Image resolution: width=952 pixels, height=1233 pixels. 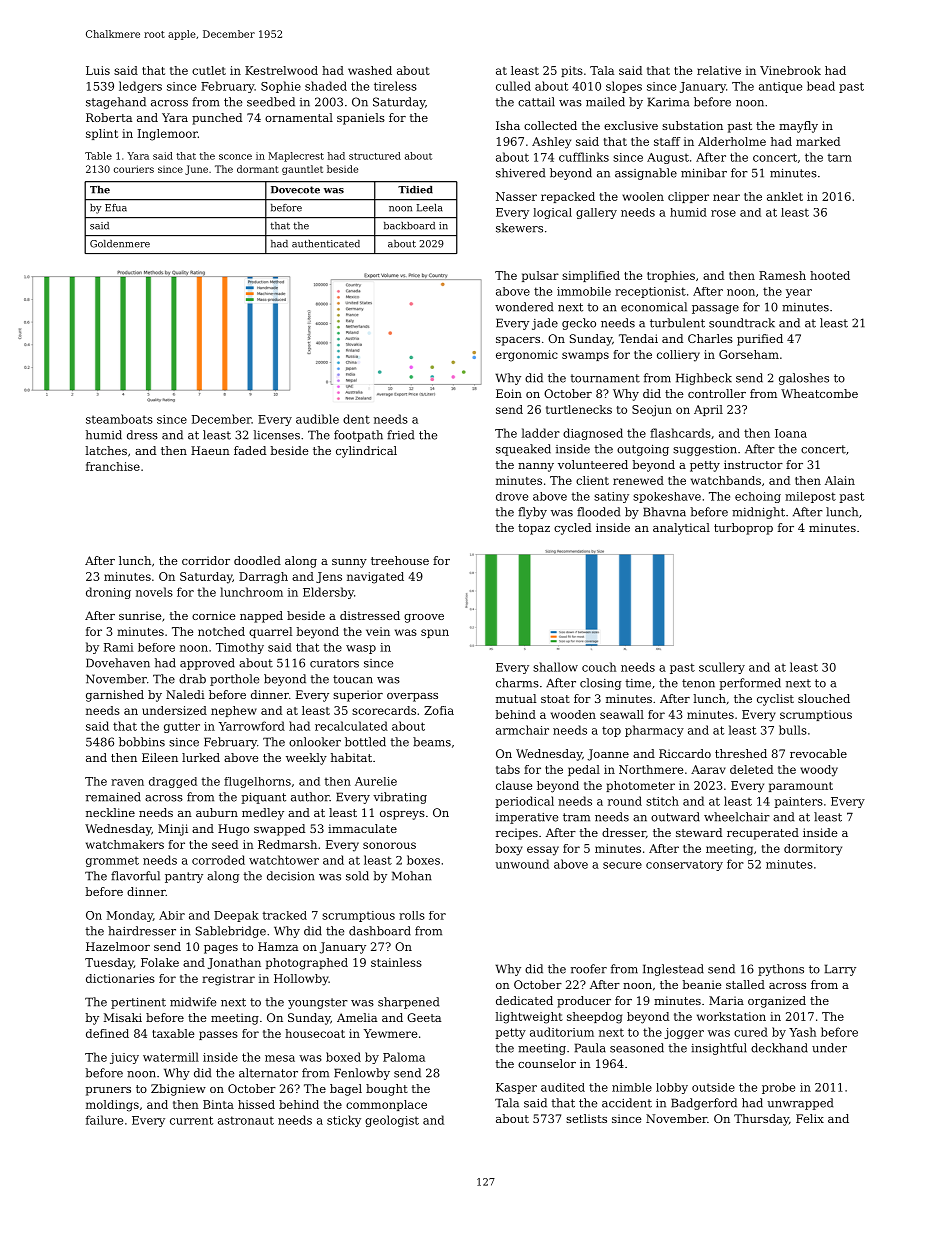 What do you see at coordinates (586, 1118) in the screenshot?
I see `setlists` at bounding box center [586, 1118].
